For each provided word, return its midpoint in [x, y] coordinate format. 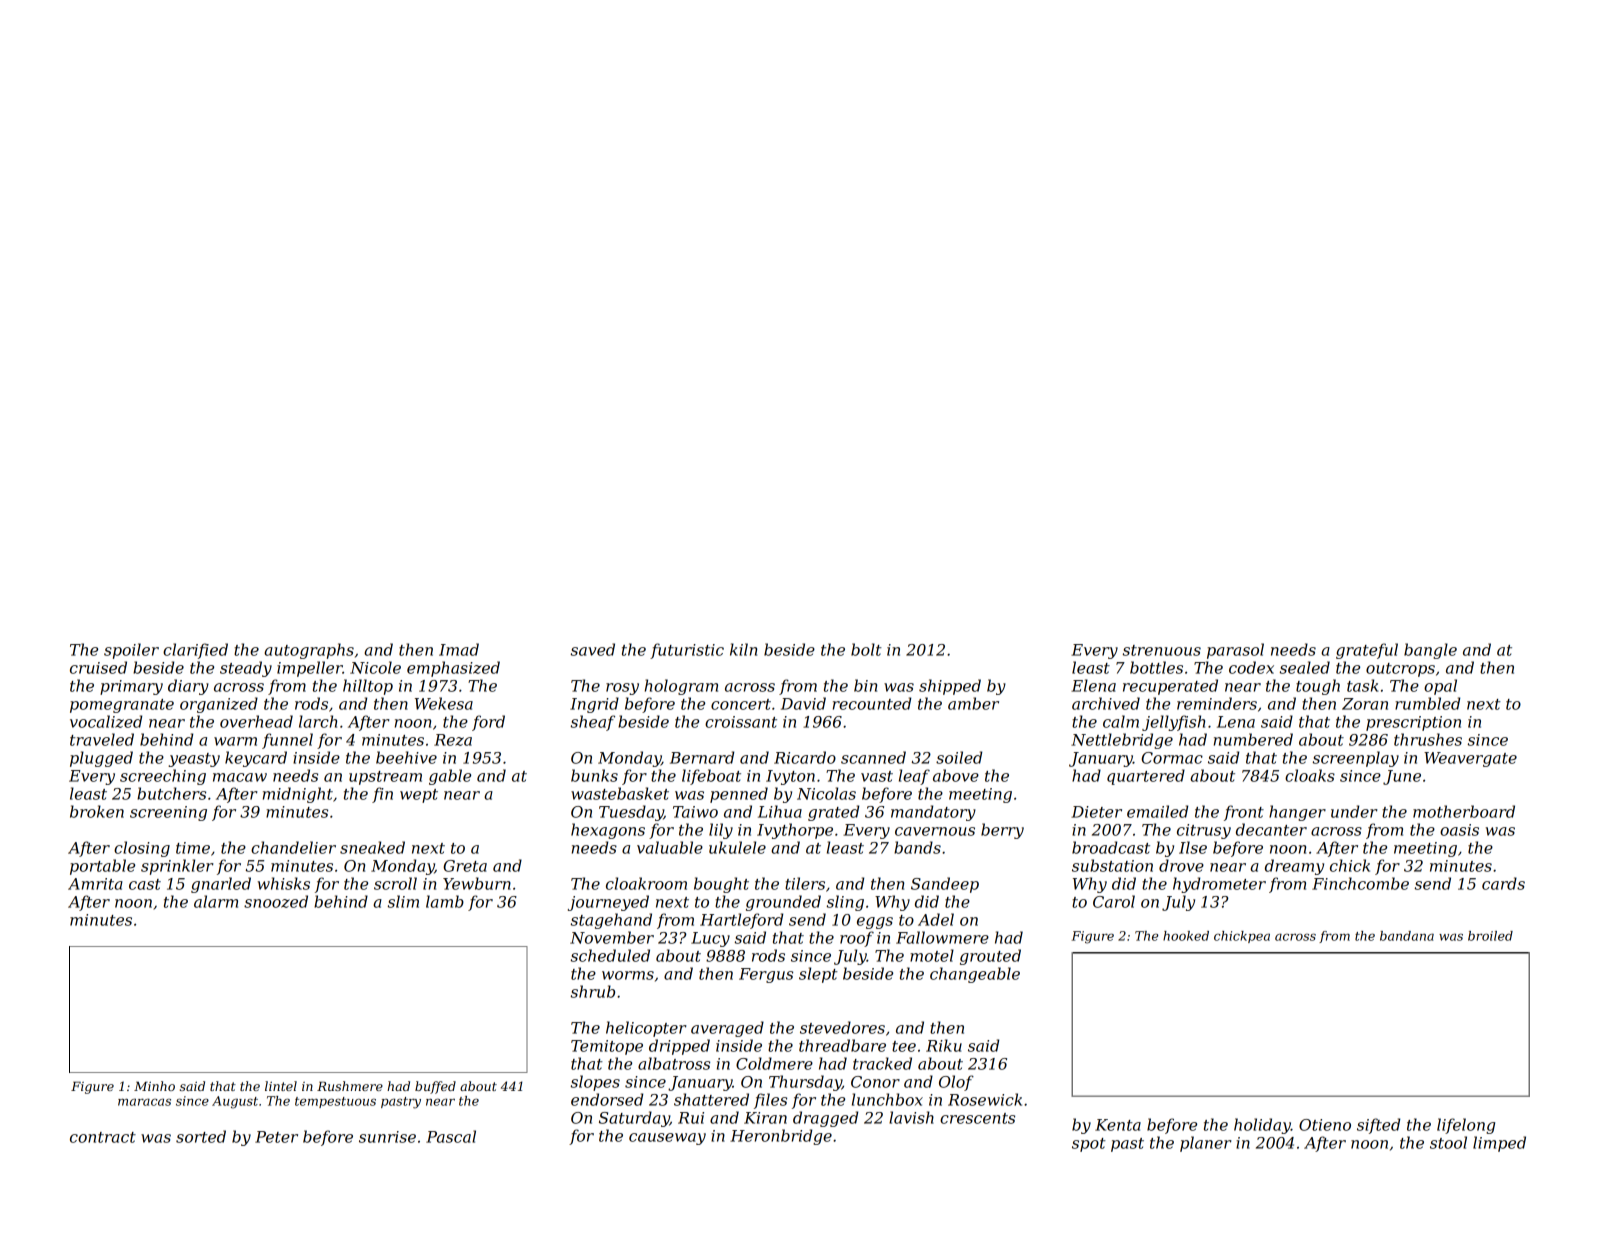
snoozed [276, 901]
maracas [144, 1102]
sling [845, 903]
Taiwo [695, 812]
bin [865, 685]
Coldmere [774, 1063]
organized [219, 705]
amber [973, 703]
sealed [1305, 667]
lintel [281, 1086]
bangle [1430, 651]
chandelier [293, 847]
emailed [1157, 811]
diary [188, 687]
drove [1181, 865]
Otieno [1325, 1125]
